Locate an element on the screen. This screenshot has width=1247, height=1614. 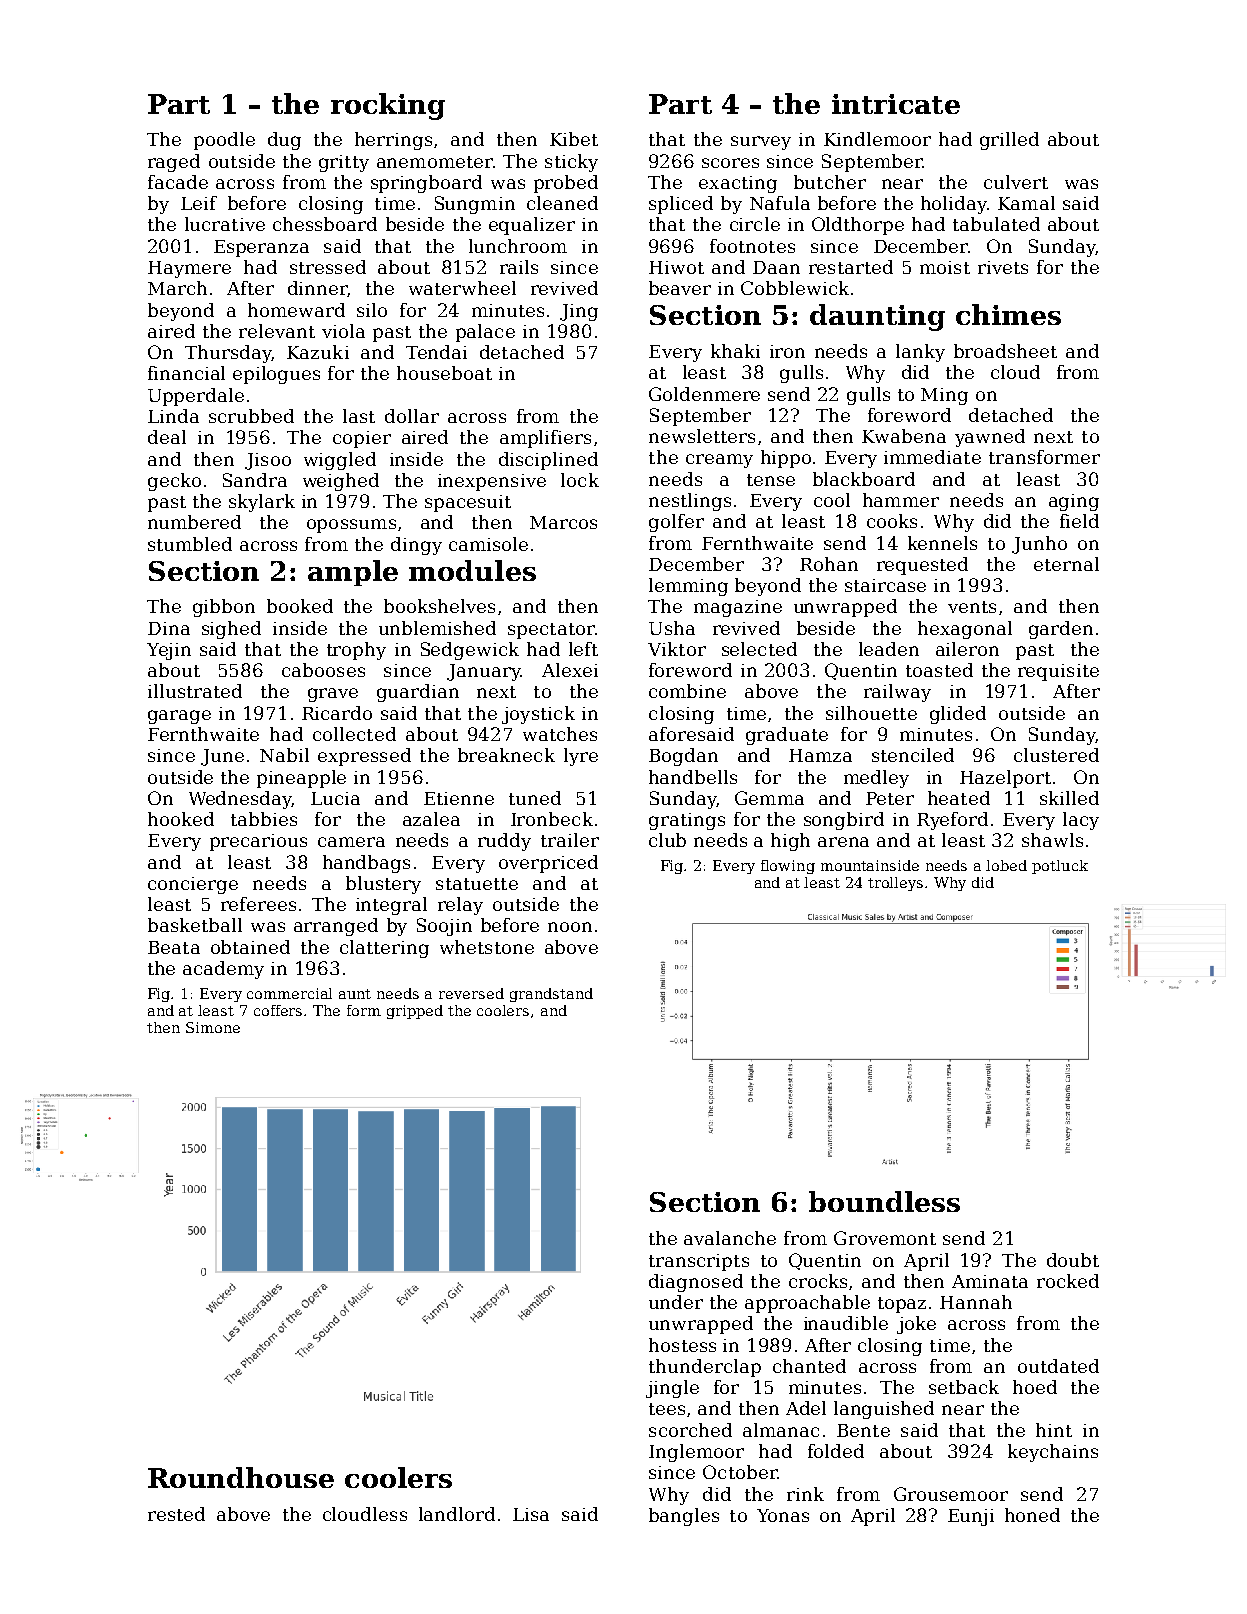
spectator is located at coordinates (551, 631).
